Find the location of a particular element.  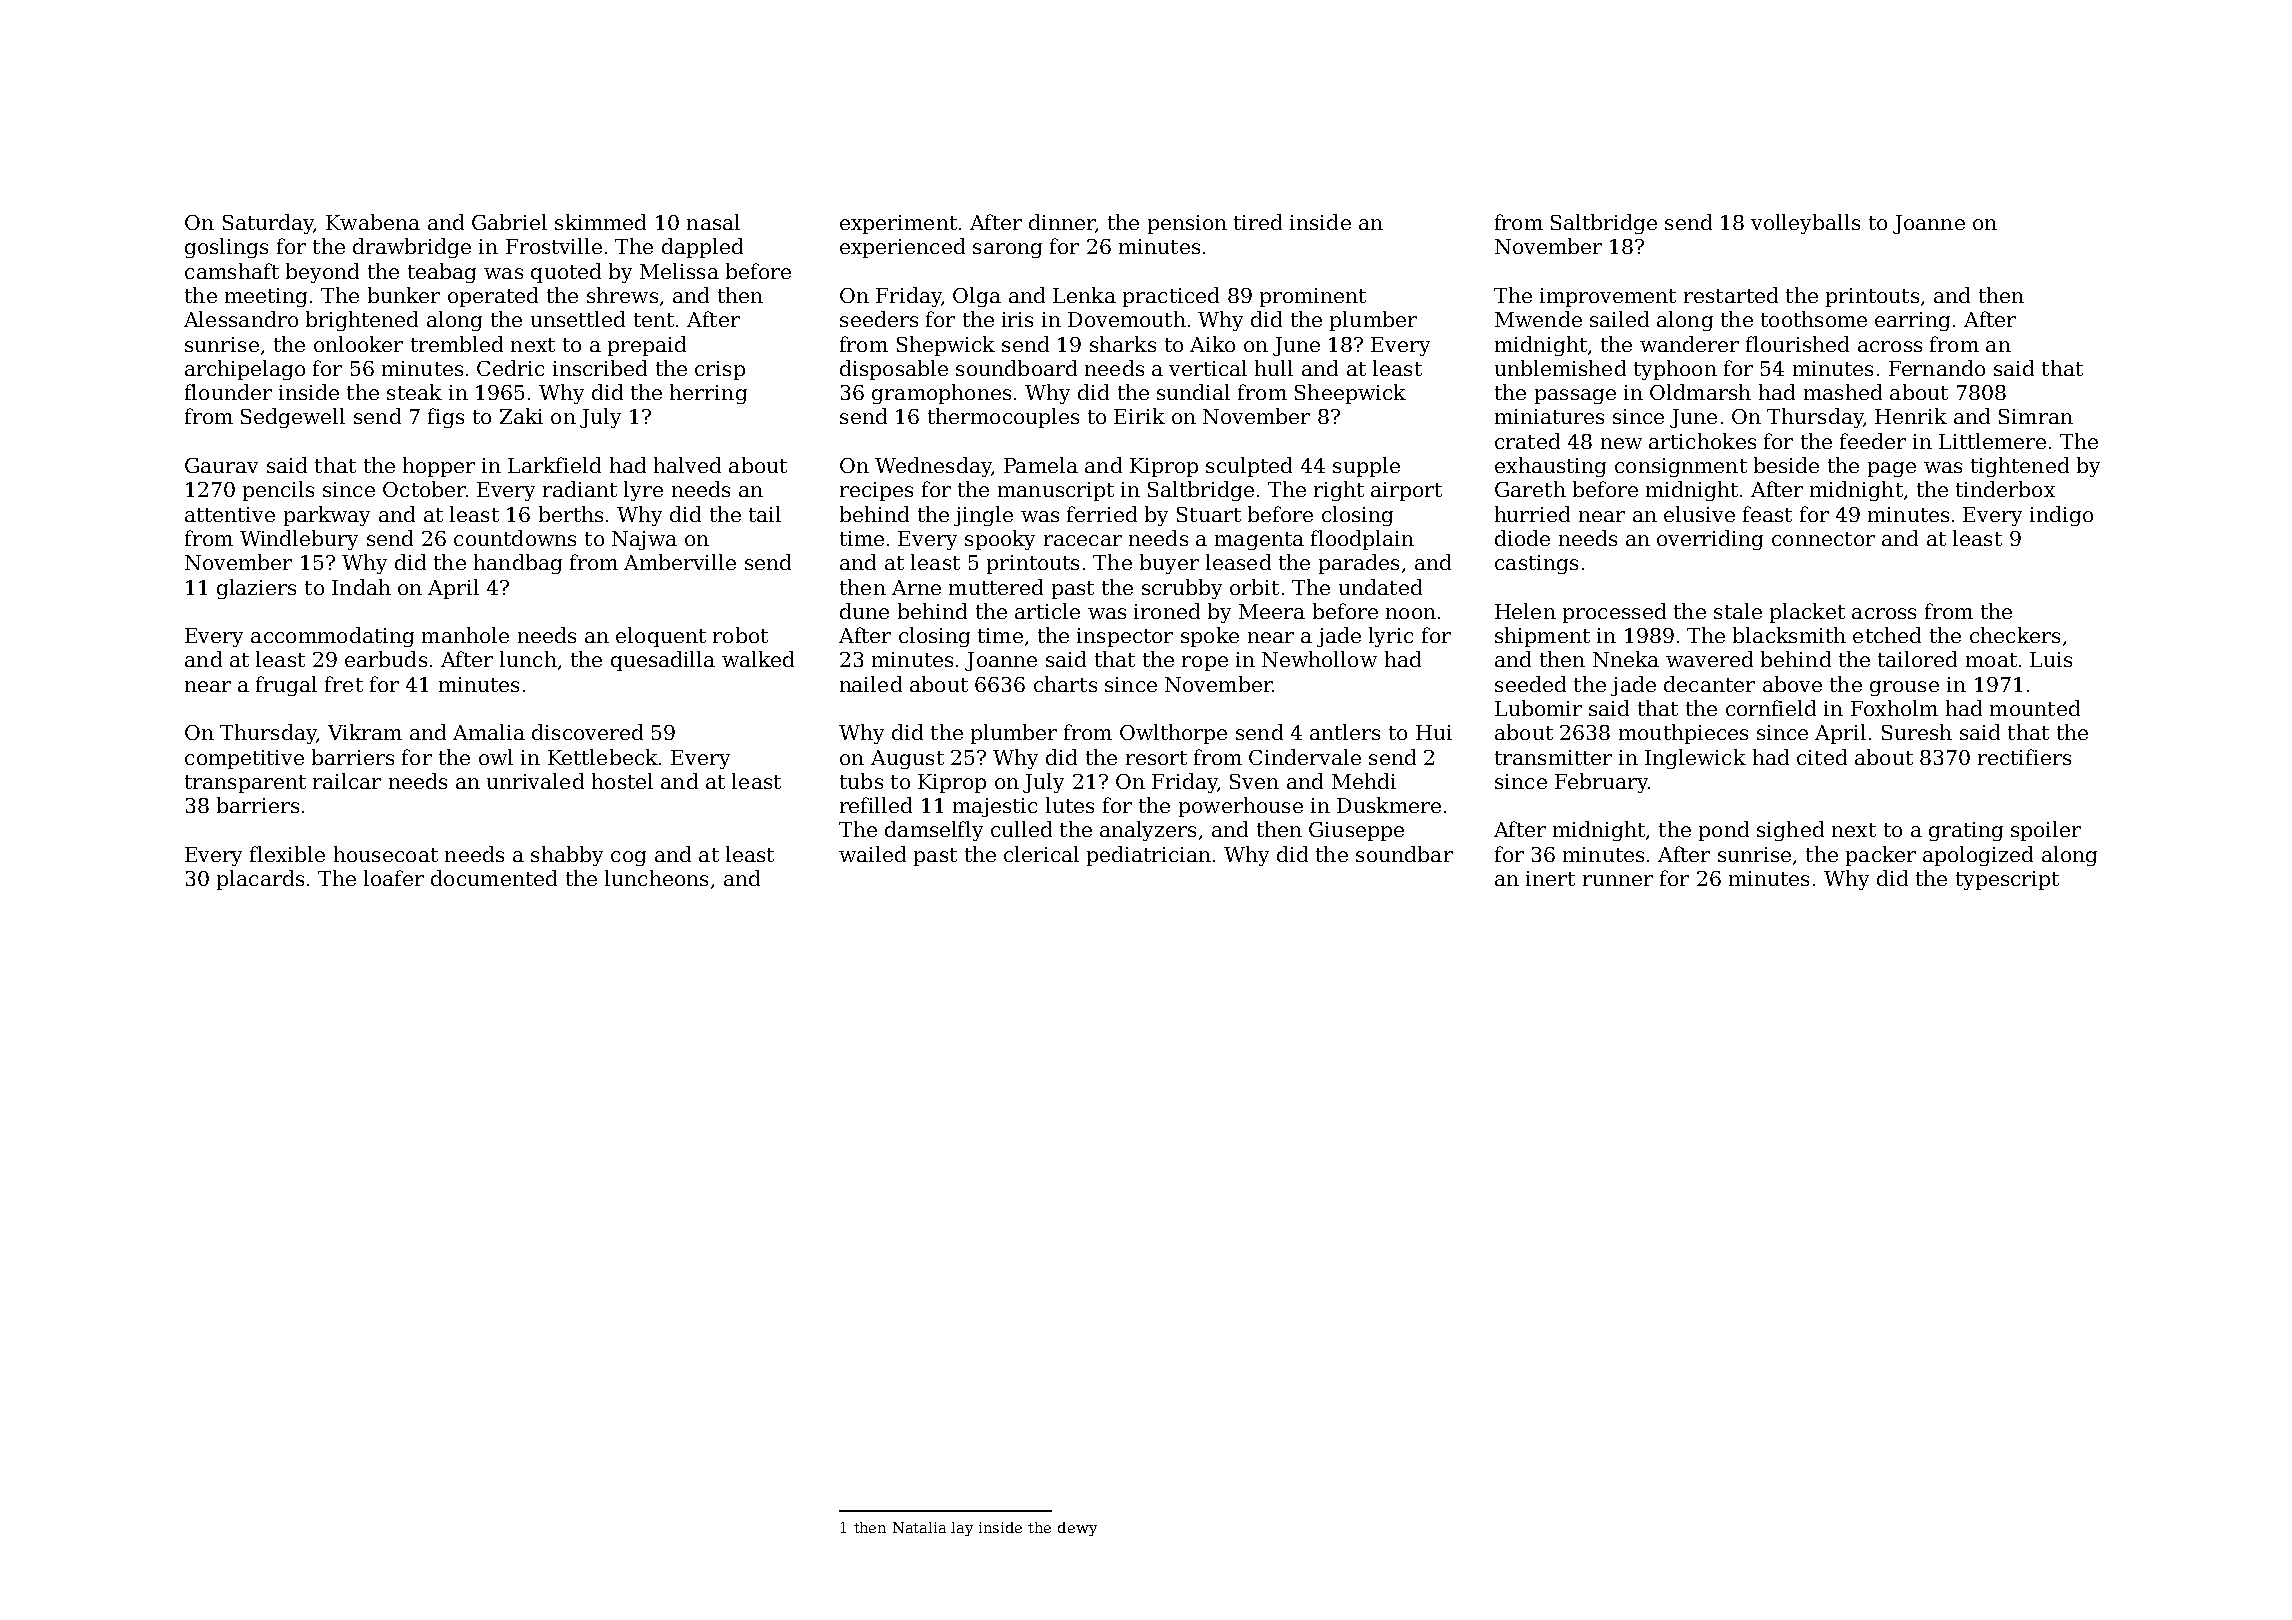

runner is located at coordinates (1618, 880).
